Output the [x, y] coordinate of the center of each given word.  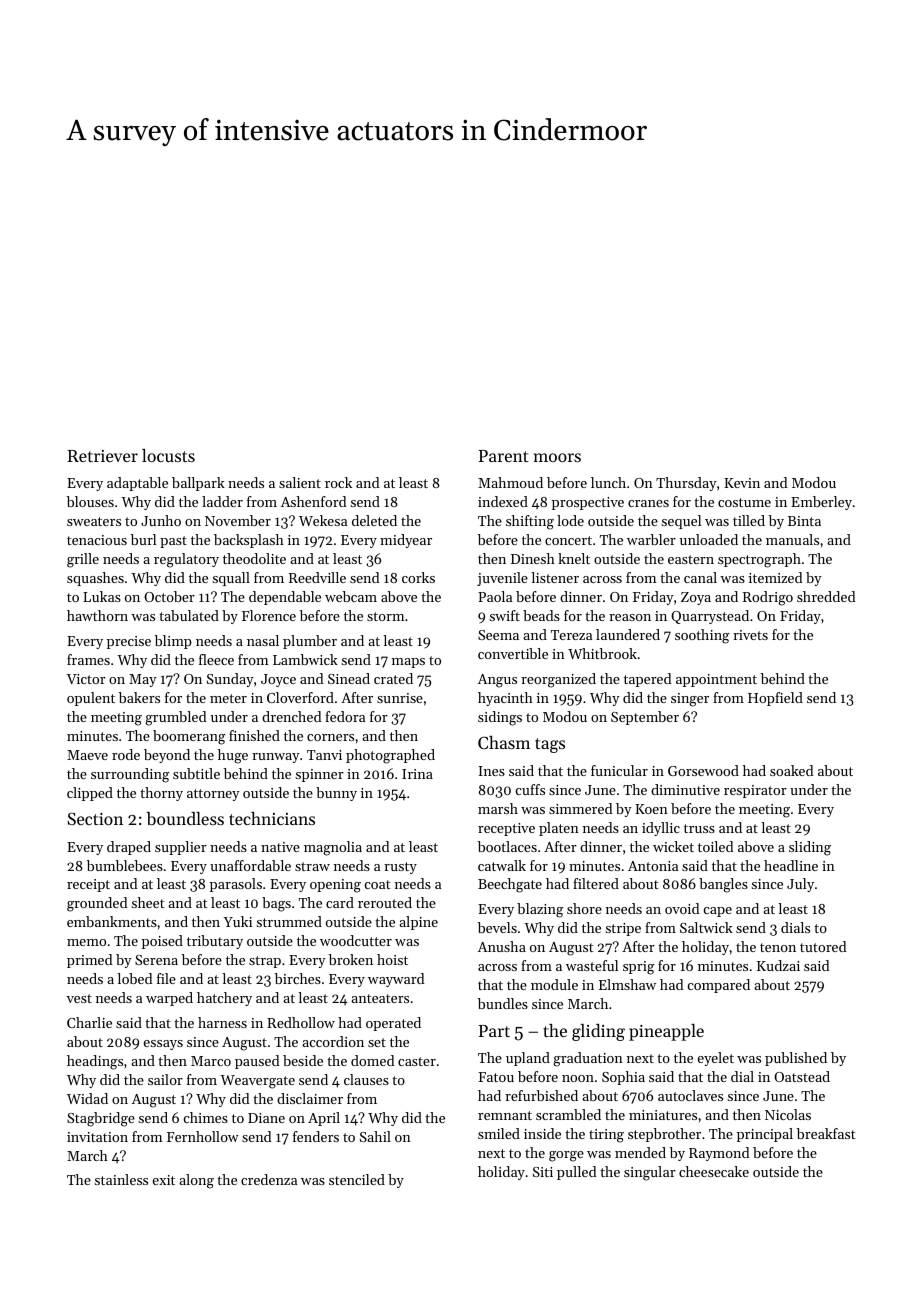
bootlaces [507, 846]
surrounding [130, 775]
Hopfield [775, 699]
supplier [181, 848]
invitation [97, 1137]
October [169, 596]
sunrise [400, 698]
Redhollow [301, 1022]
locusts [168, 455]
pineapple [666, 1032]
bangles [723, 885]
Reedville [317, 577]
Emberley [821, 503]
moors [557, 457]
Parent [503, 456]
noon [578, 1078]
